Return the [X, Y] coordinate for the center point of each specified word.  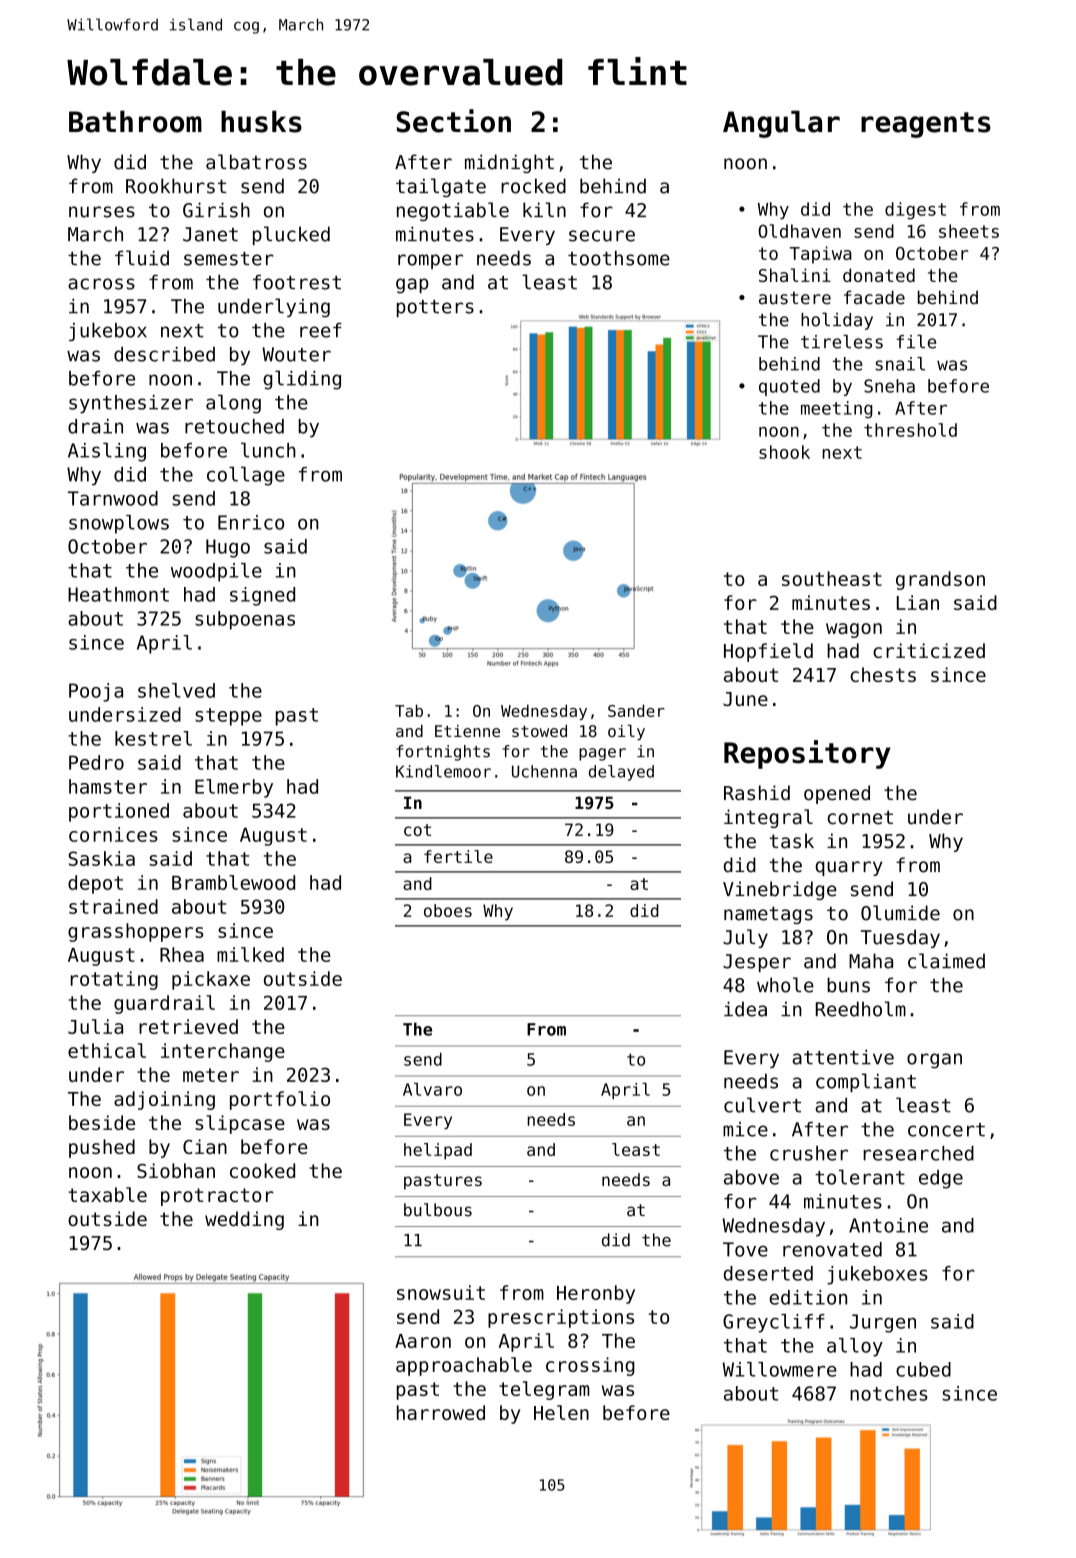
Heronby [596, 1294]
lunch [268, 450]
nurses [102, 212]
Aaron [423, 1341]
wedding [244, 1220]
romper [430, 261]
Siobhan [176, 1170]
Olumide [900, 913]
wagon [854, 630]
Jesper [757, 963]
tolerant [860, 1177]
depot [95, 884]
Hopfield [768, 652]
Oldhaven [799, 231]
